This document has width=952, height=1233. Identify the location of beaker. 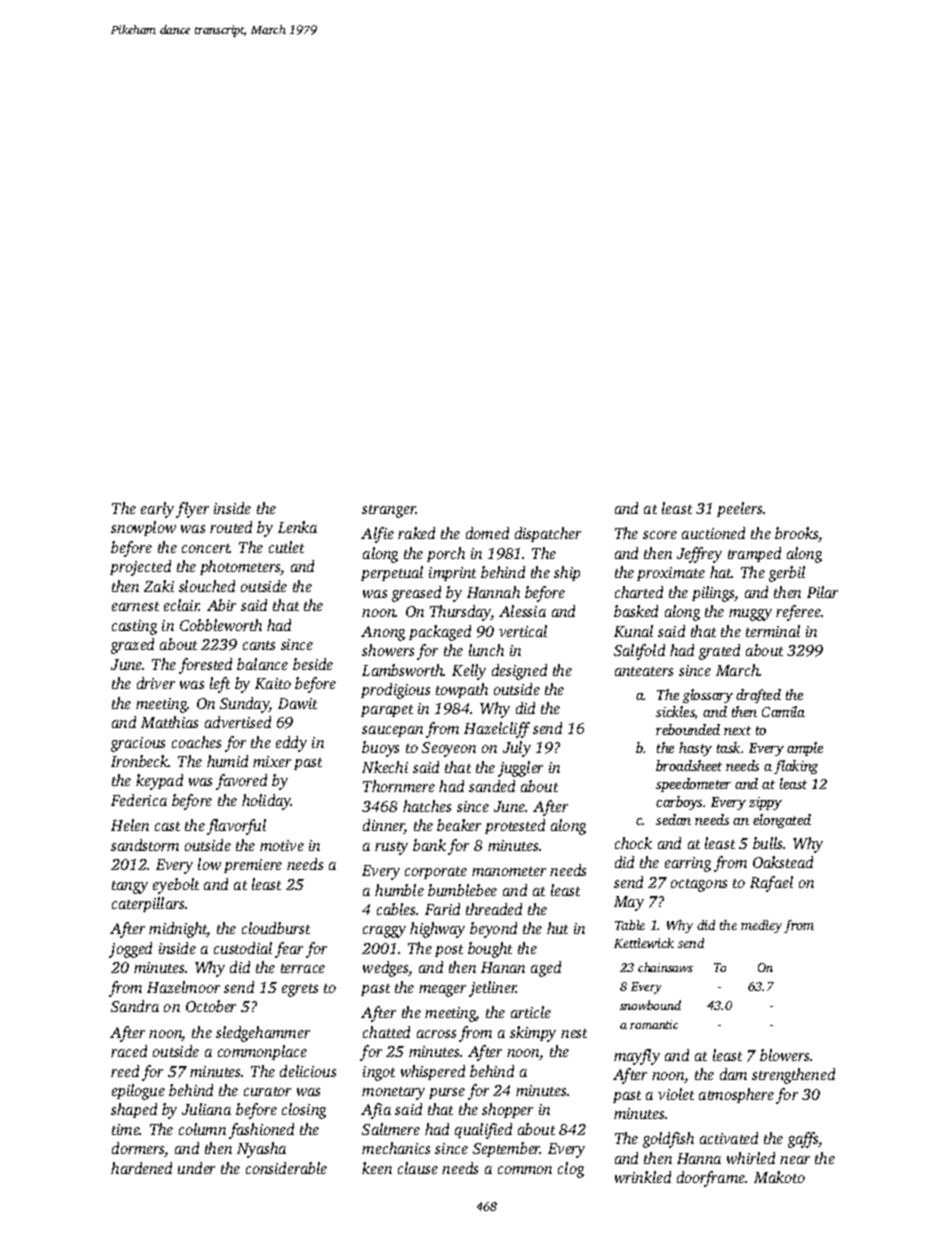
(459, 825).
